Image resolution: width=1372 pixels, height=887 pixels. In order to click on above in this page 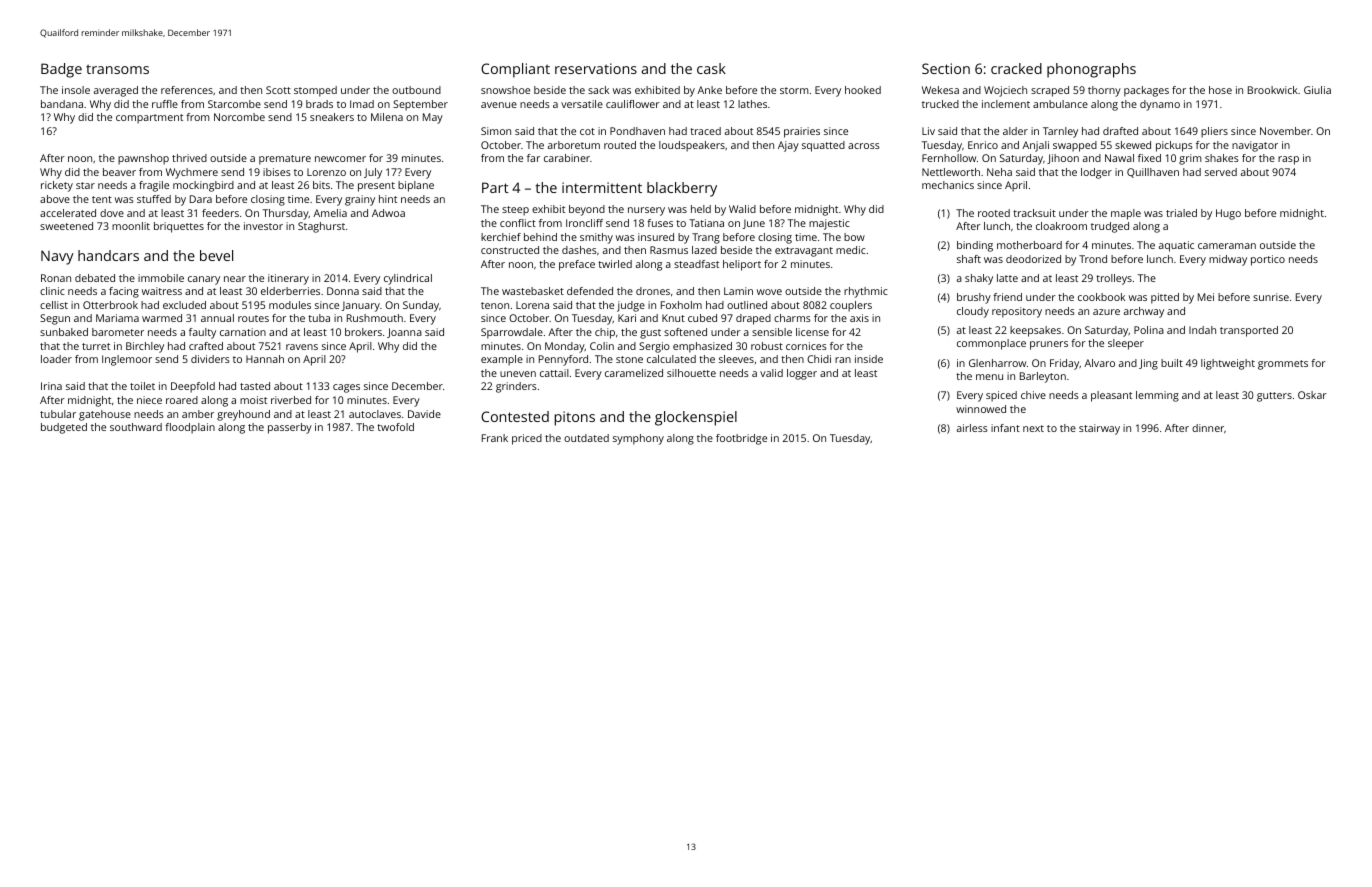, I will do `click(55, 199)`.
